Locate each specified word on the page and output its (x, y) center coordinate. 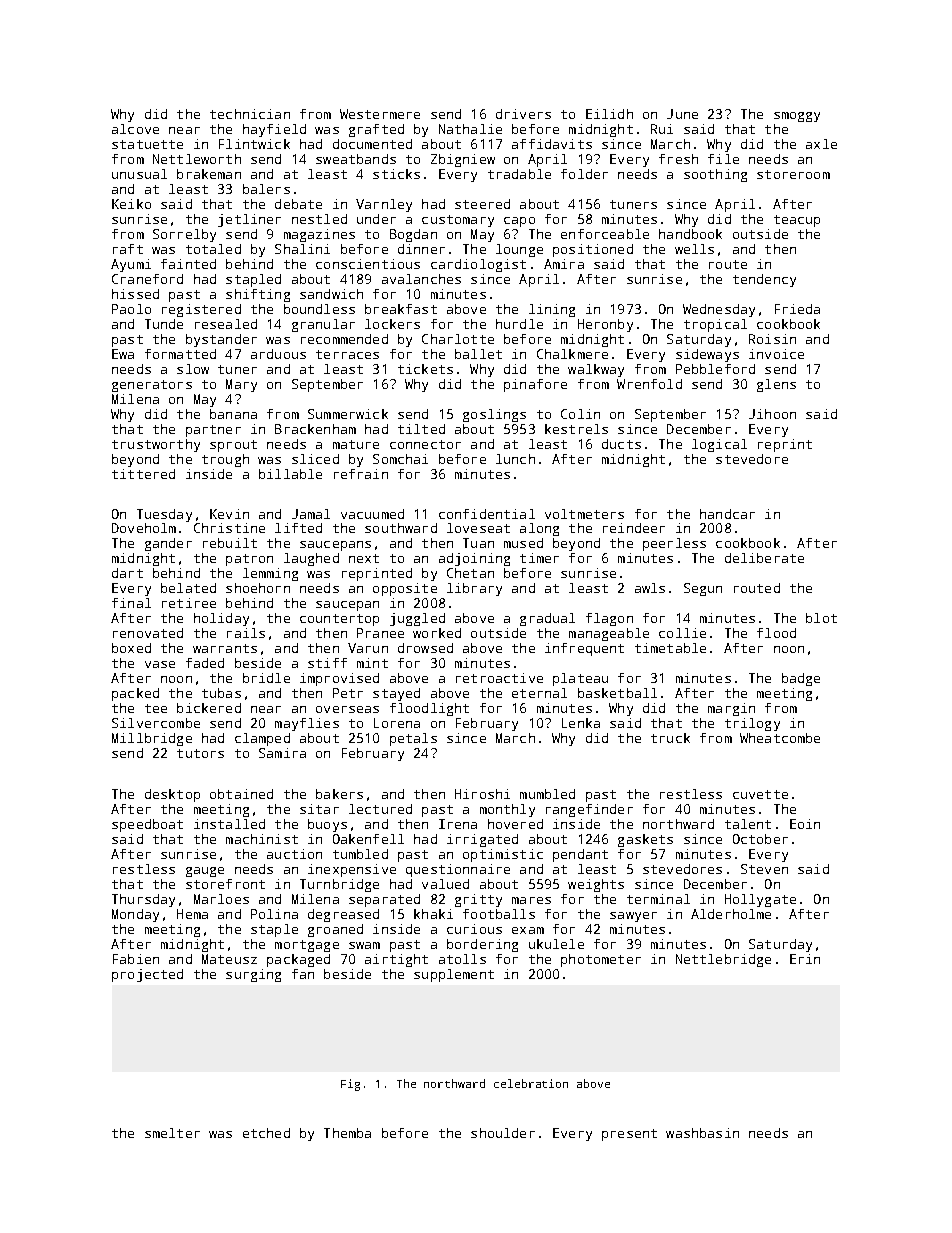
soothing (715, 175)
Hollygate (760, 900)
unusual (139, 174)
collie (682, 633)
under (376, 219)
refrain (361, 474)
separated (384, 900)
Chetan (470, 573)
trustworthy (156, 445)
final (131, 603)
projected (147, 975)
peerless (674, 544)
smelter (172, 1133)
